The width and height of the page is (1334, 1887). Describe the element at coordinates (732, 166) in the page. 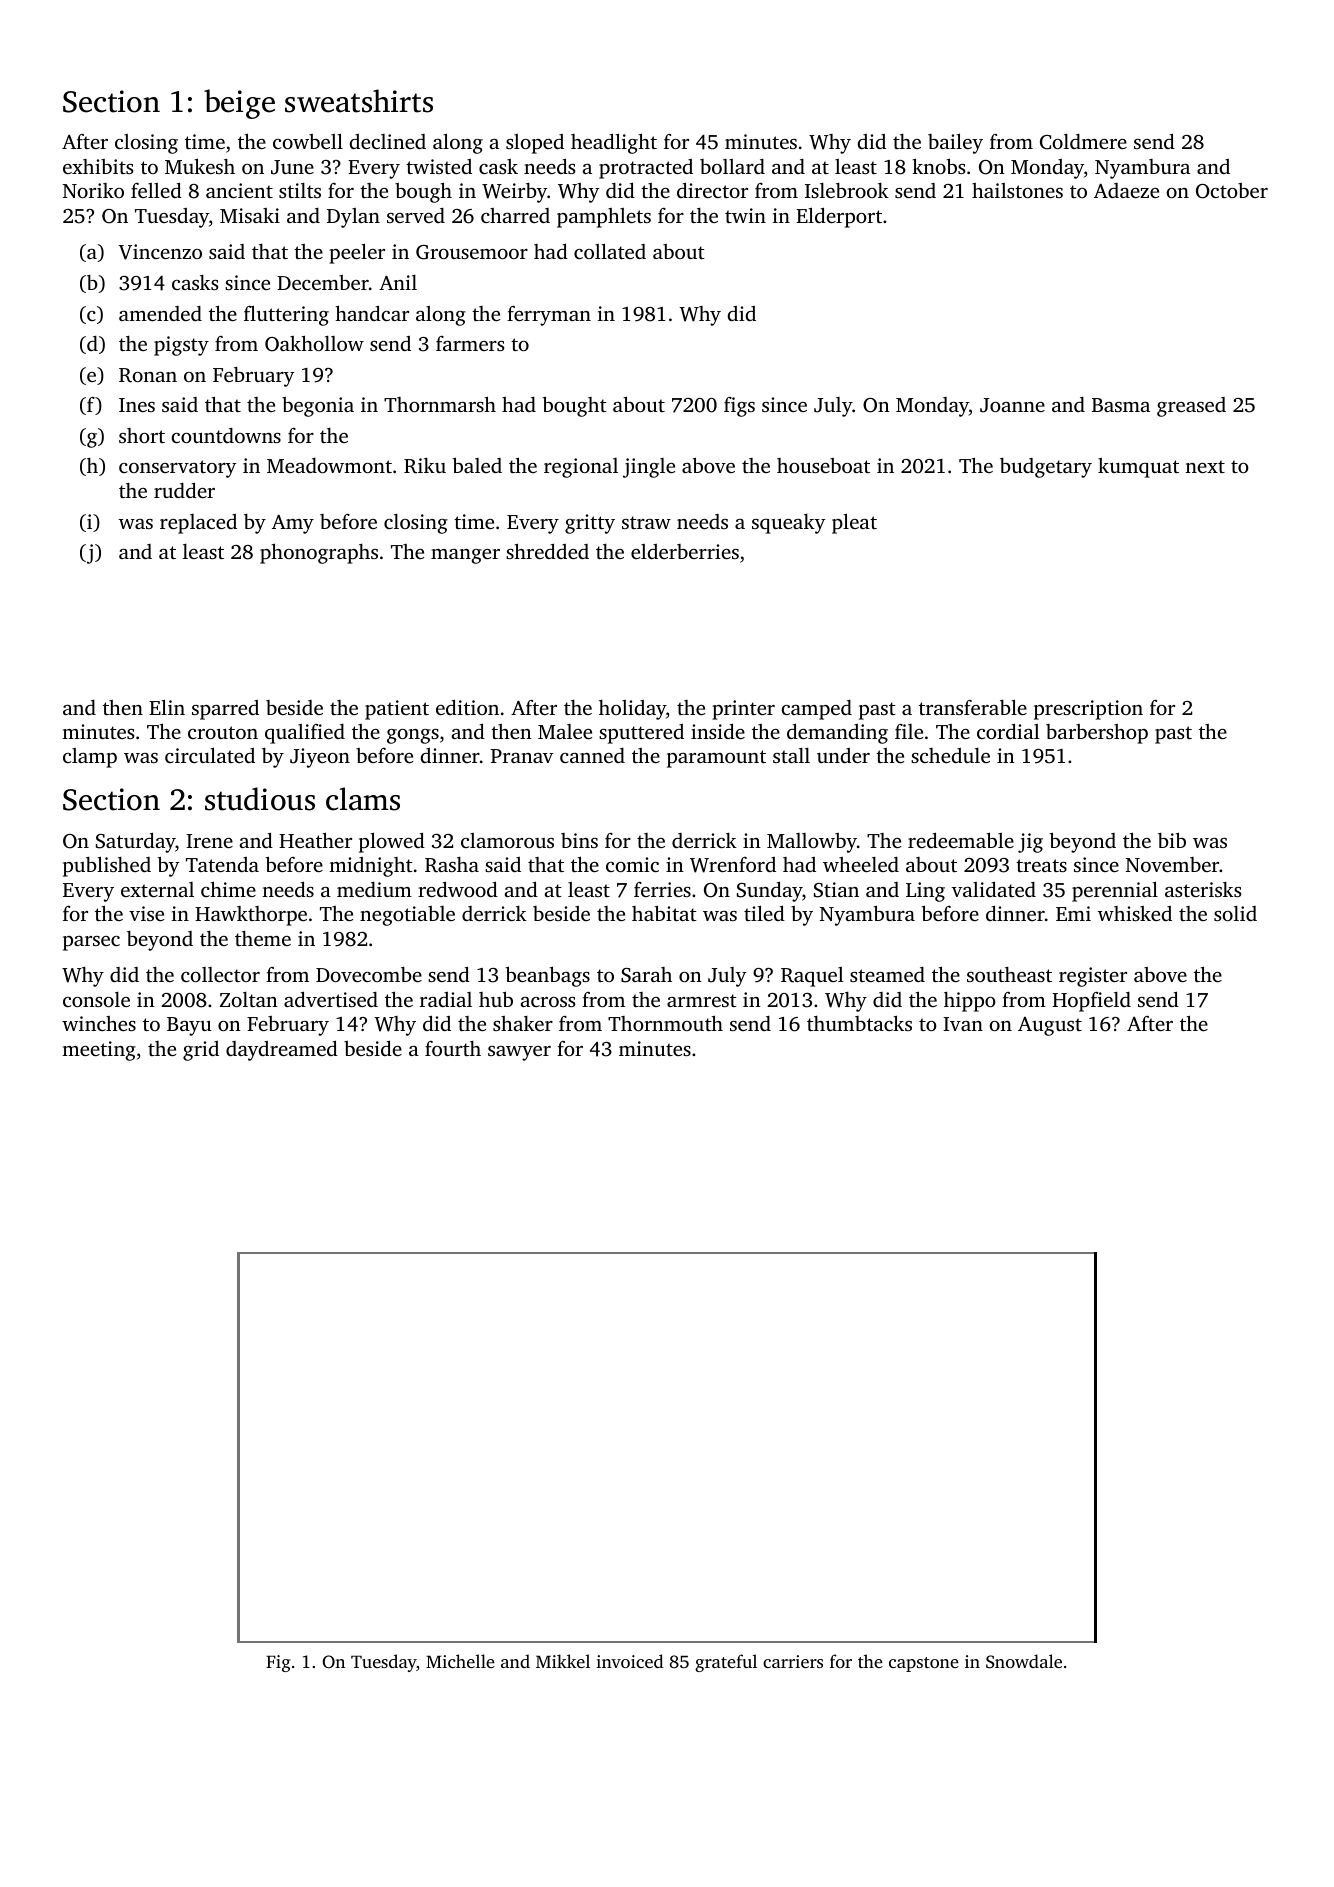

I see `bollard` at that location.
